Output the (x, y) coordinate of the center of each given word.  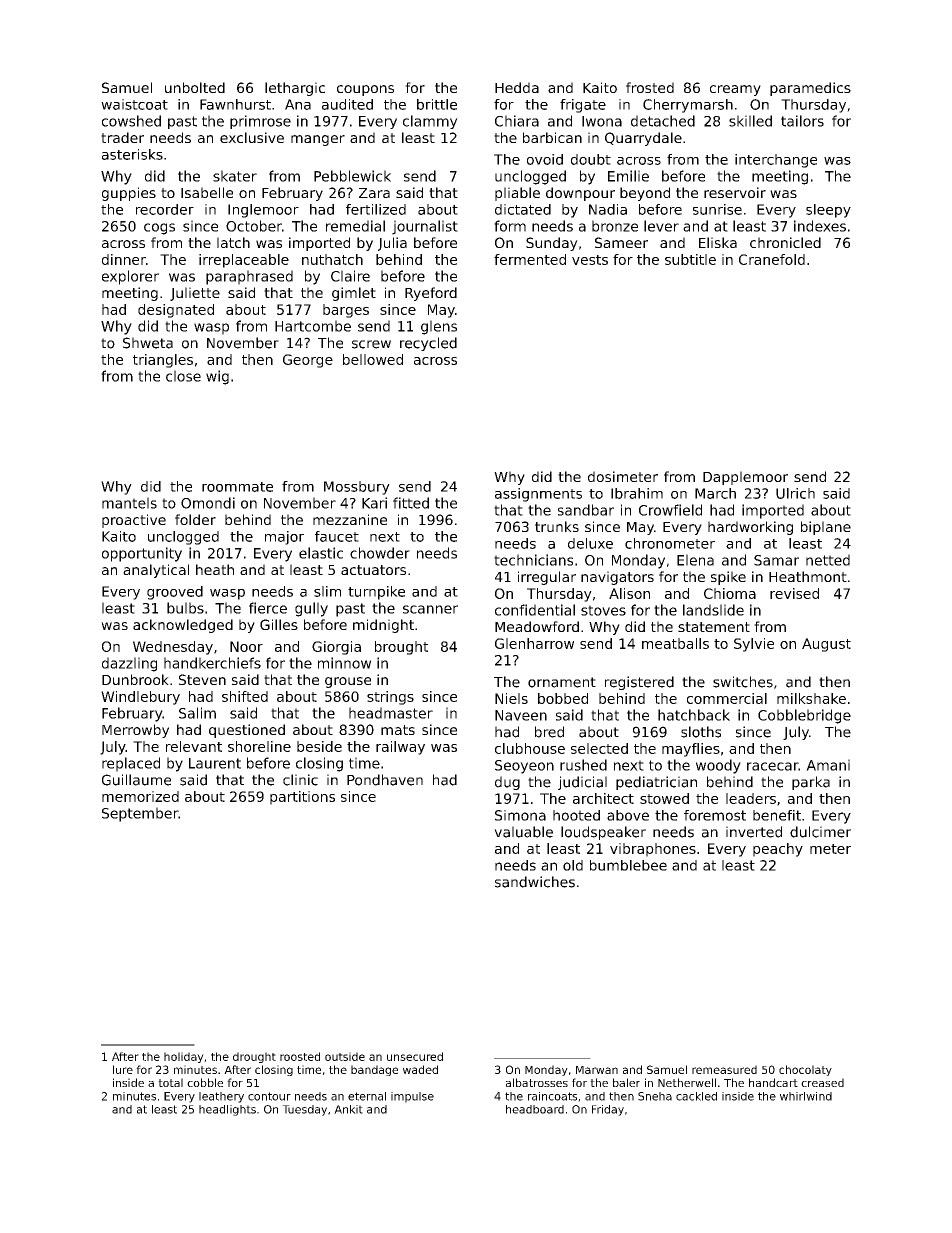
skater (235, 176)
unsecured (415, 1056)
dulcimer (820, 832)
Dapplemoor (745, 478)
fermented (530, 259)
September (140, 814)
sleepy (828, 211)
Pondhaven (385, 780)
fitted (411, 503)
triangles (163, 361)
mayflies (691, 750)
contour (269, 1096)
